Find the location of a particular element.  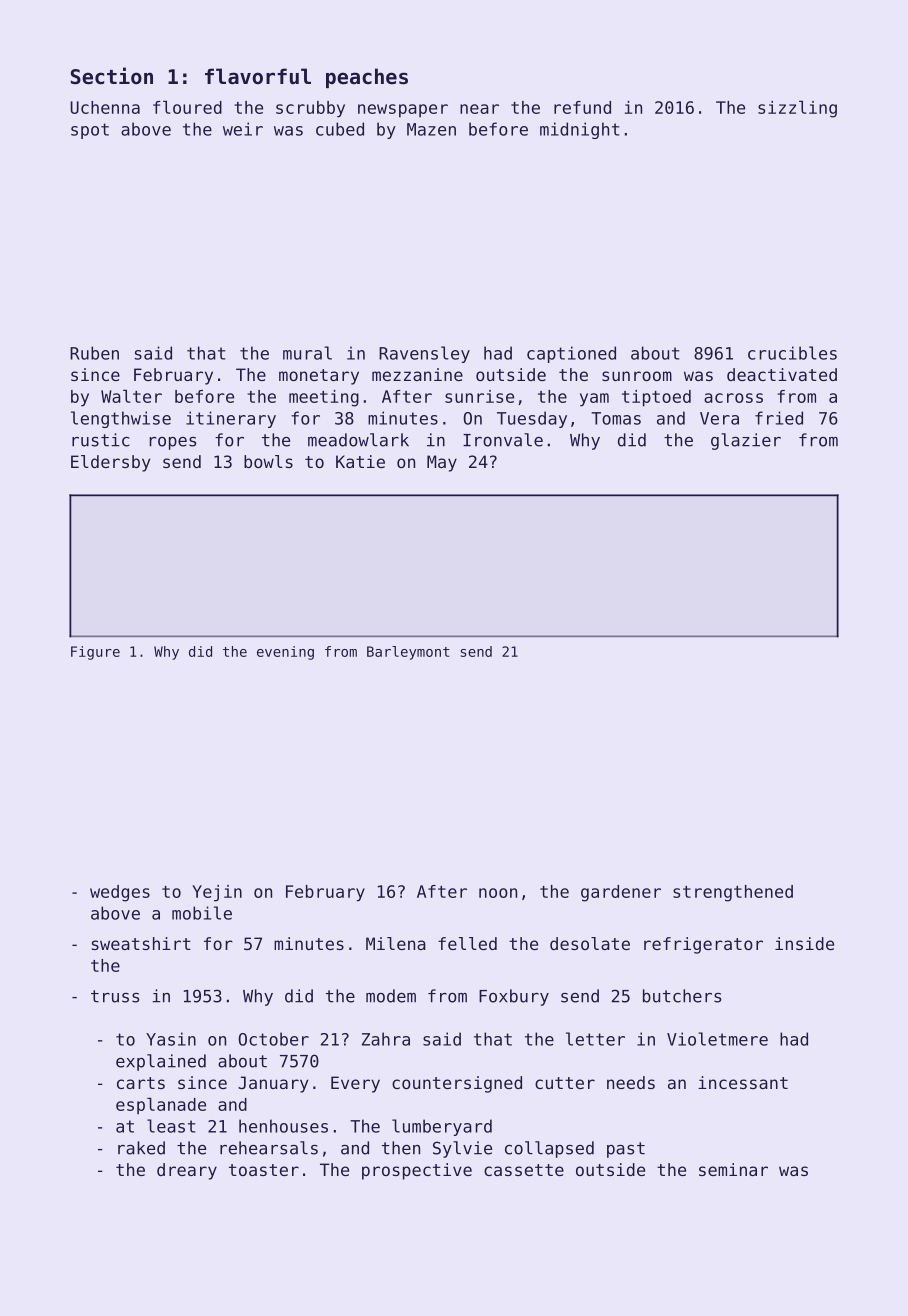

captioned is located at coordinates (571, 354).
